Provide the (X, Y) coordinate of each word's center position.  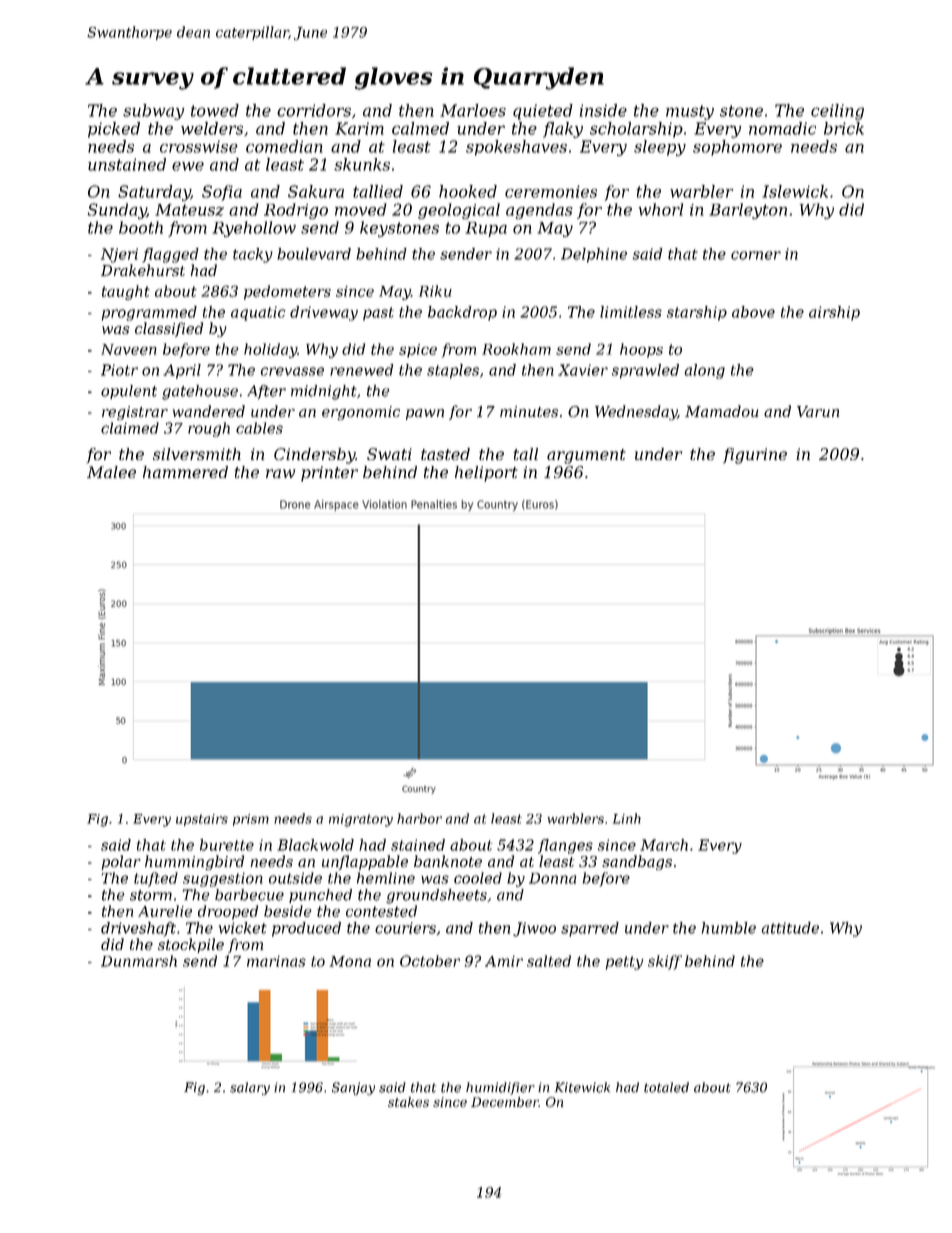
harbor (419, 818)
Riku (435, 291)
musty (690, 112)
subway (153, 112)
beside (288, 911)
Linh (627, 818)
